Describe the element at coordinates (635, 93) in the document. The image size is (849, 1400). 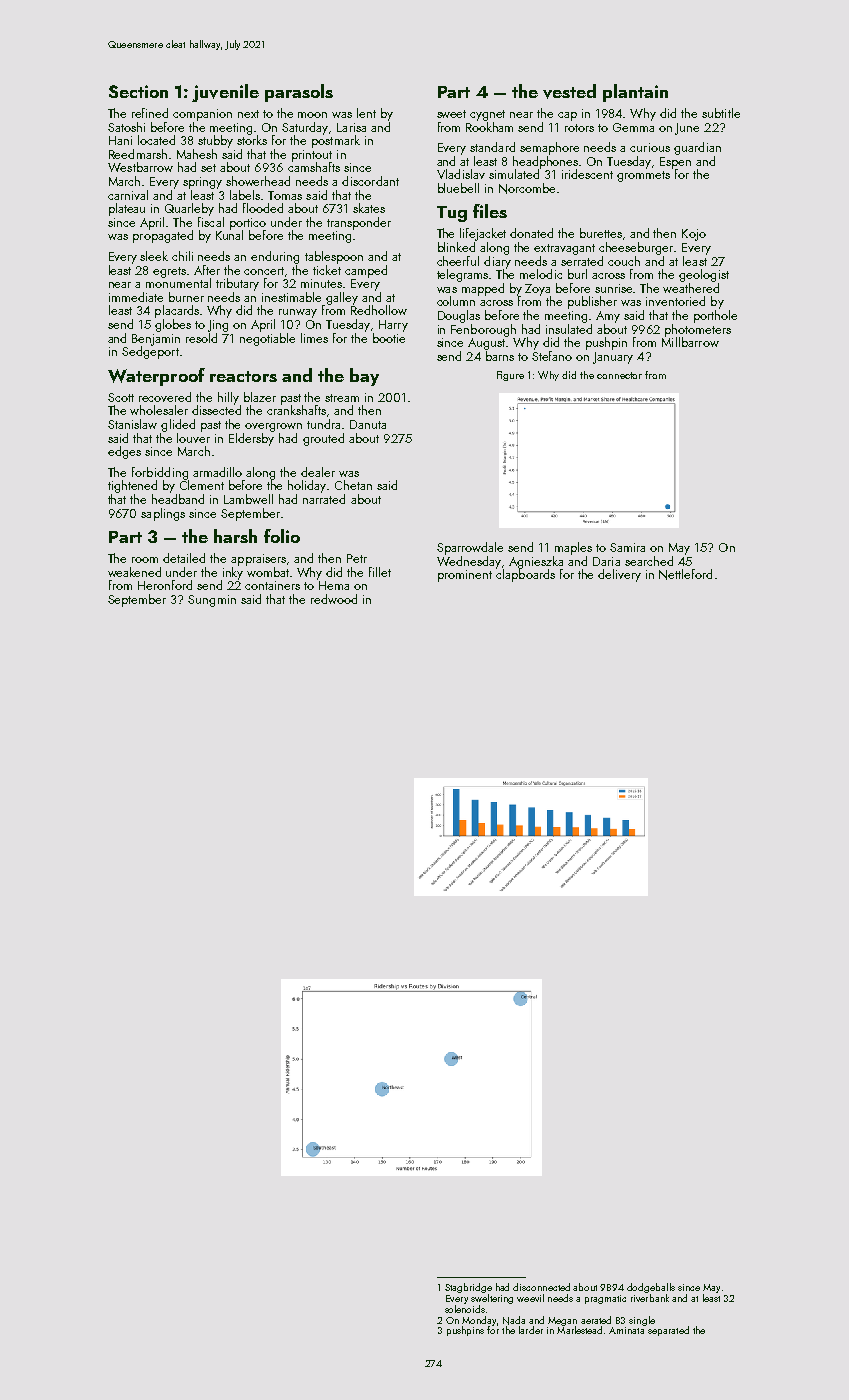
I see `plantain` at that location.
